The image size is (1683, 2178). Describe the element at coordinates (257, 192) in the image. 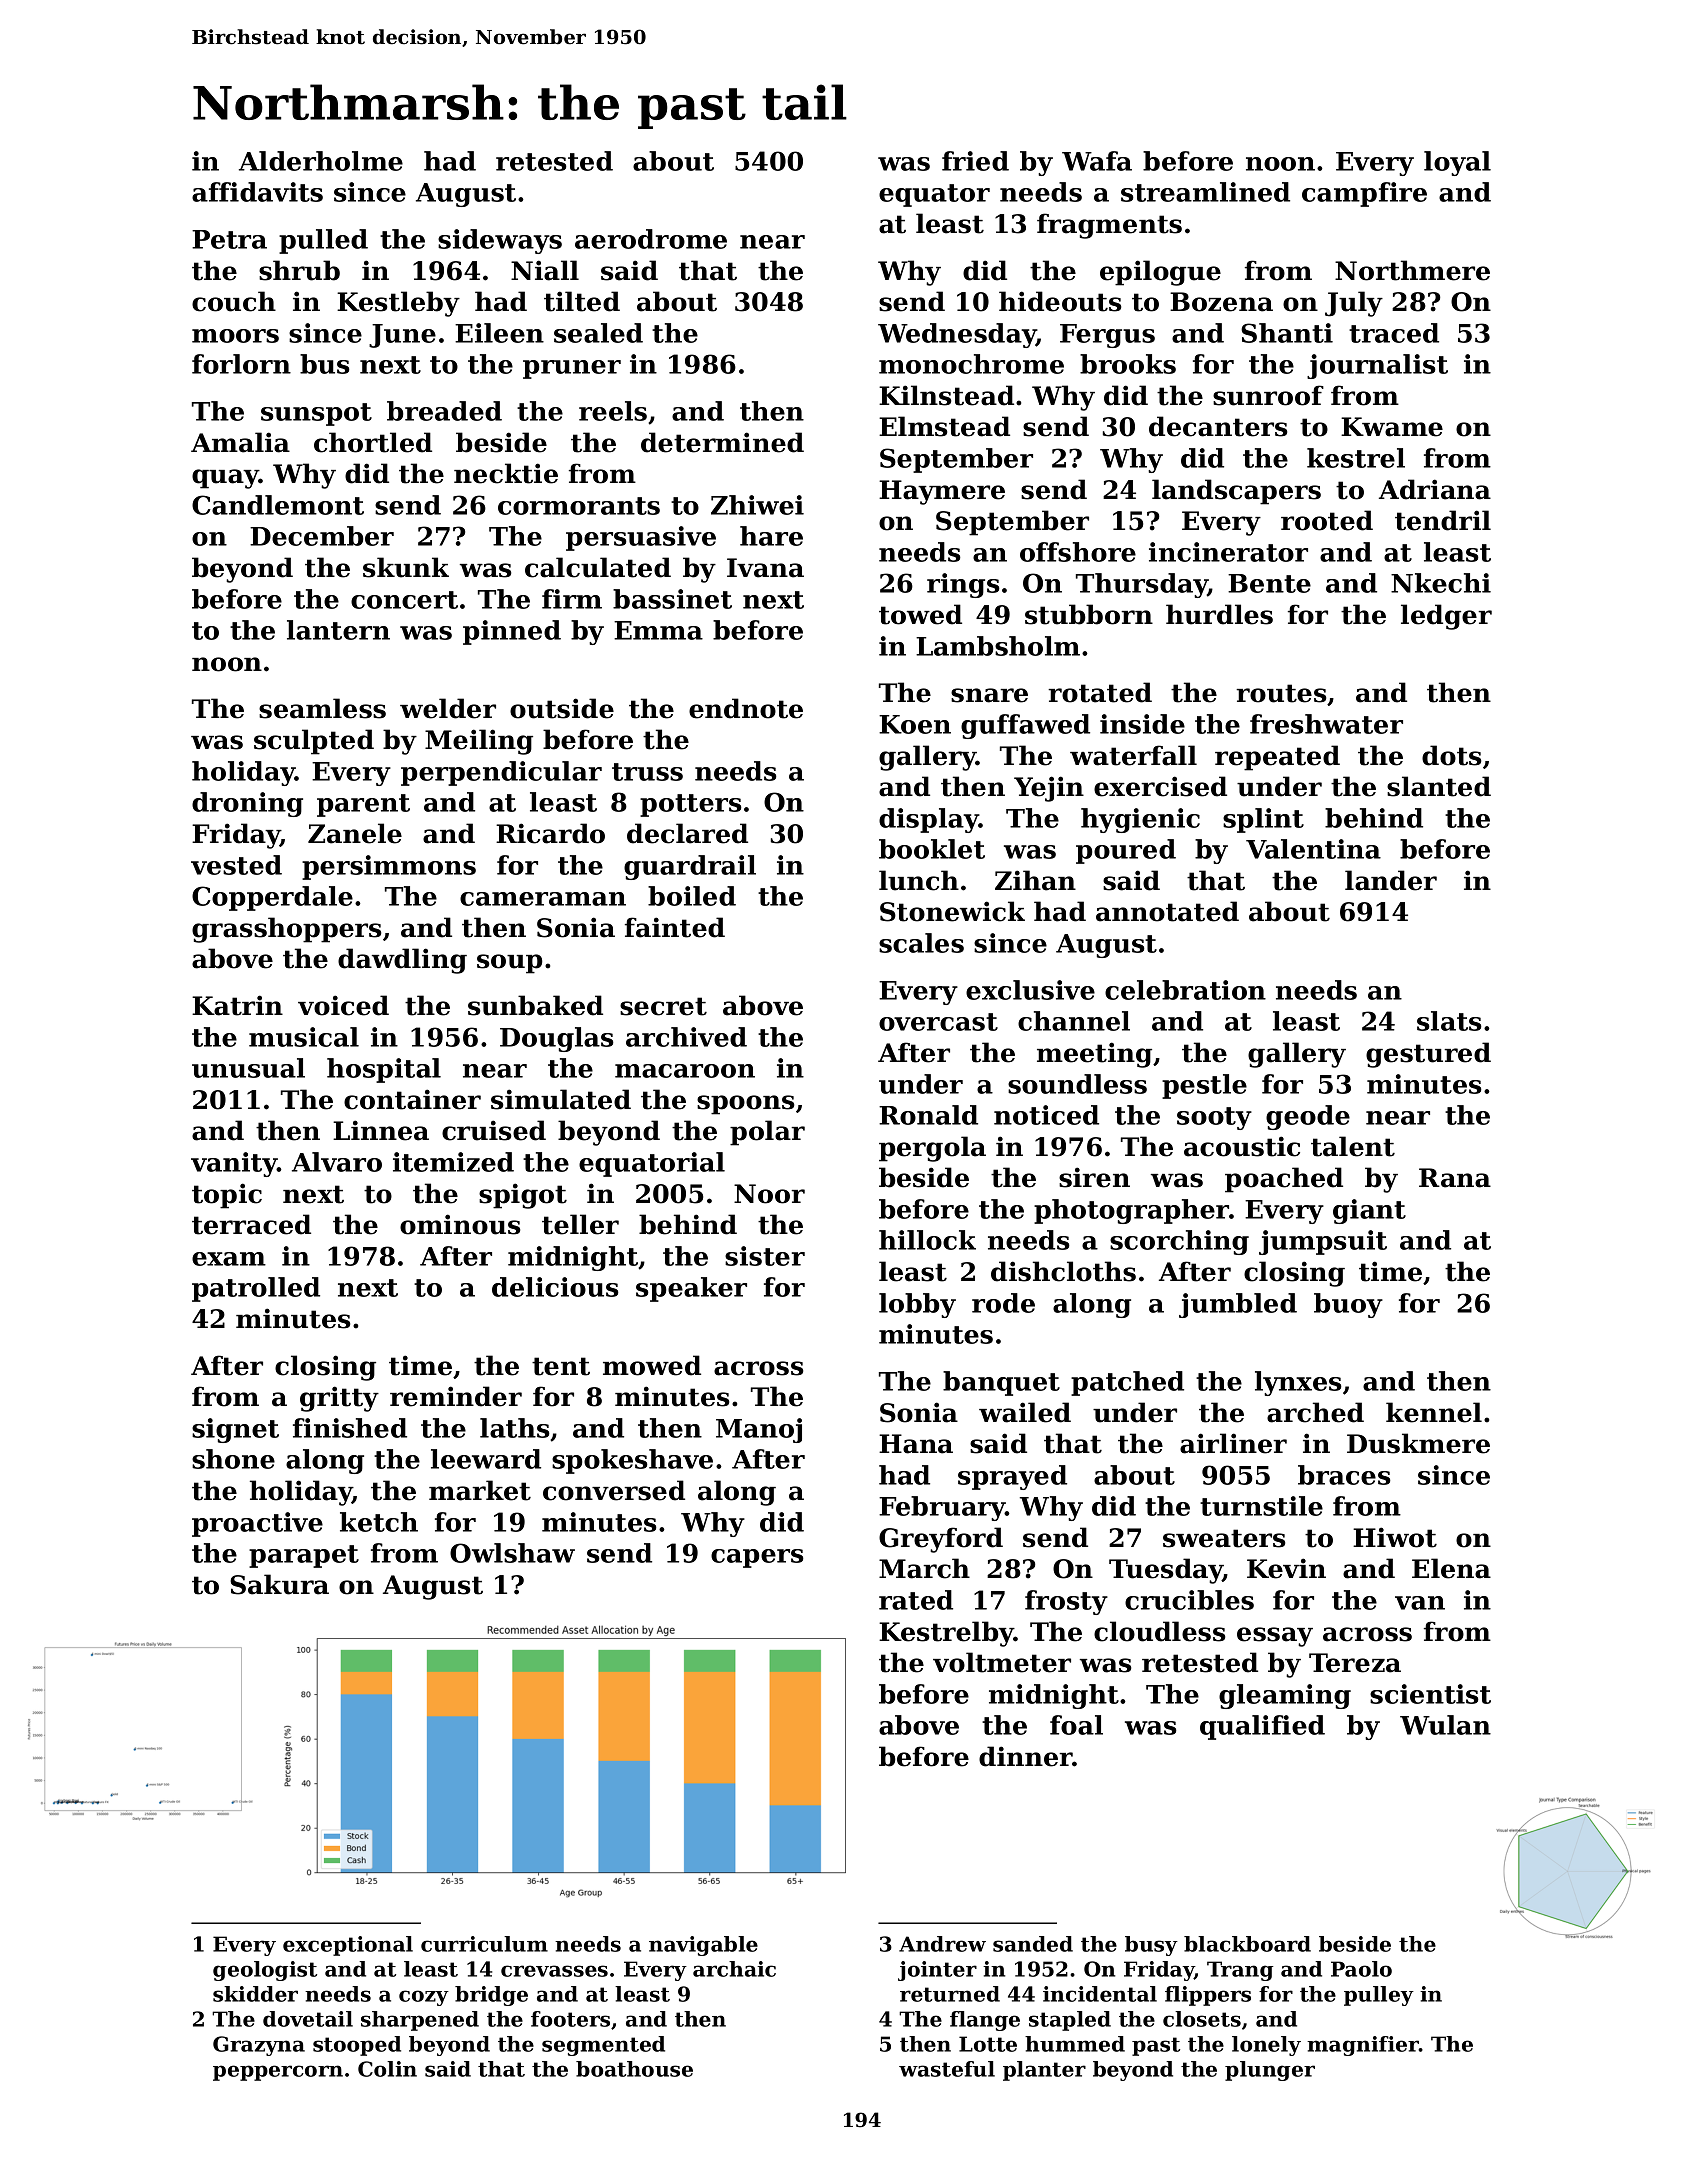

I see `affidavits` at that location.
